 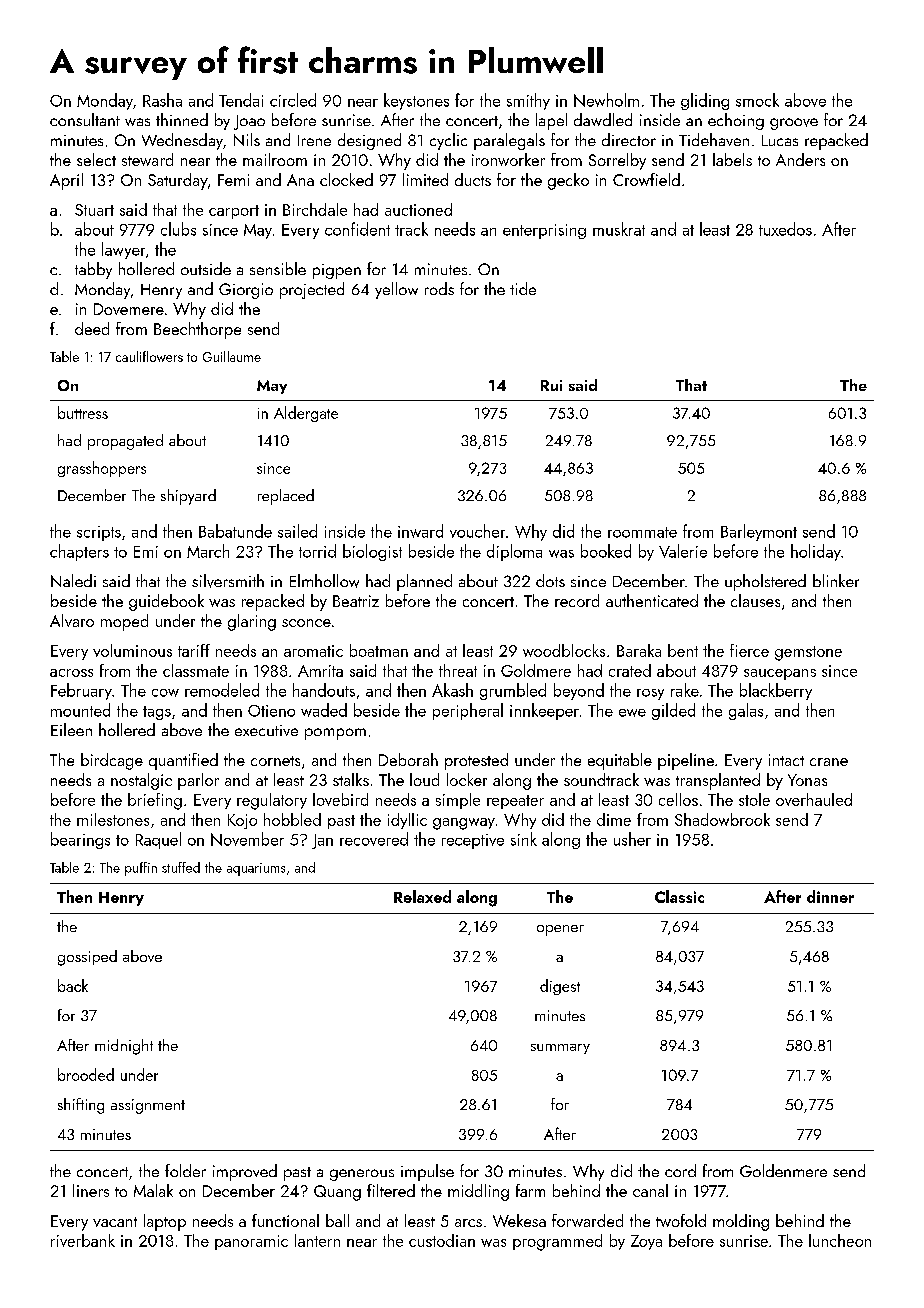 What do you see at coordinates (705, 101) in the document?
I see `gliding` at bounding box center [705, 101].
